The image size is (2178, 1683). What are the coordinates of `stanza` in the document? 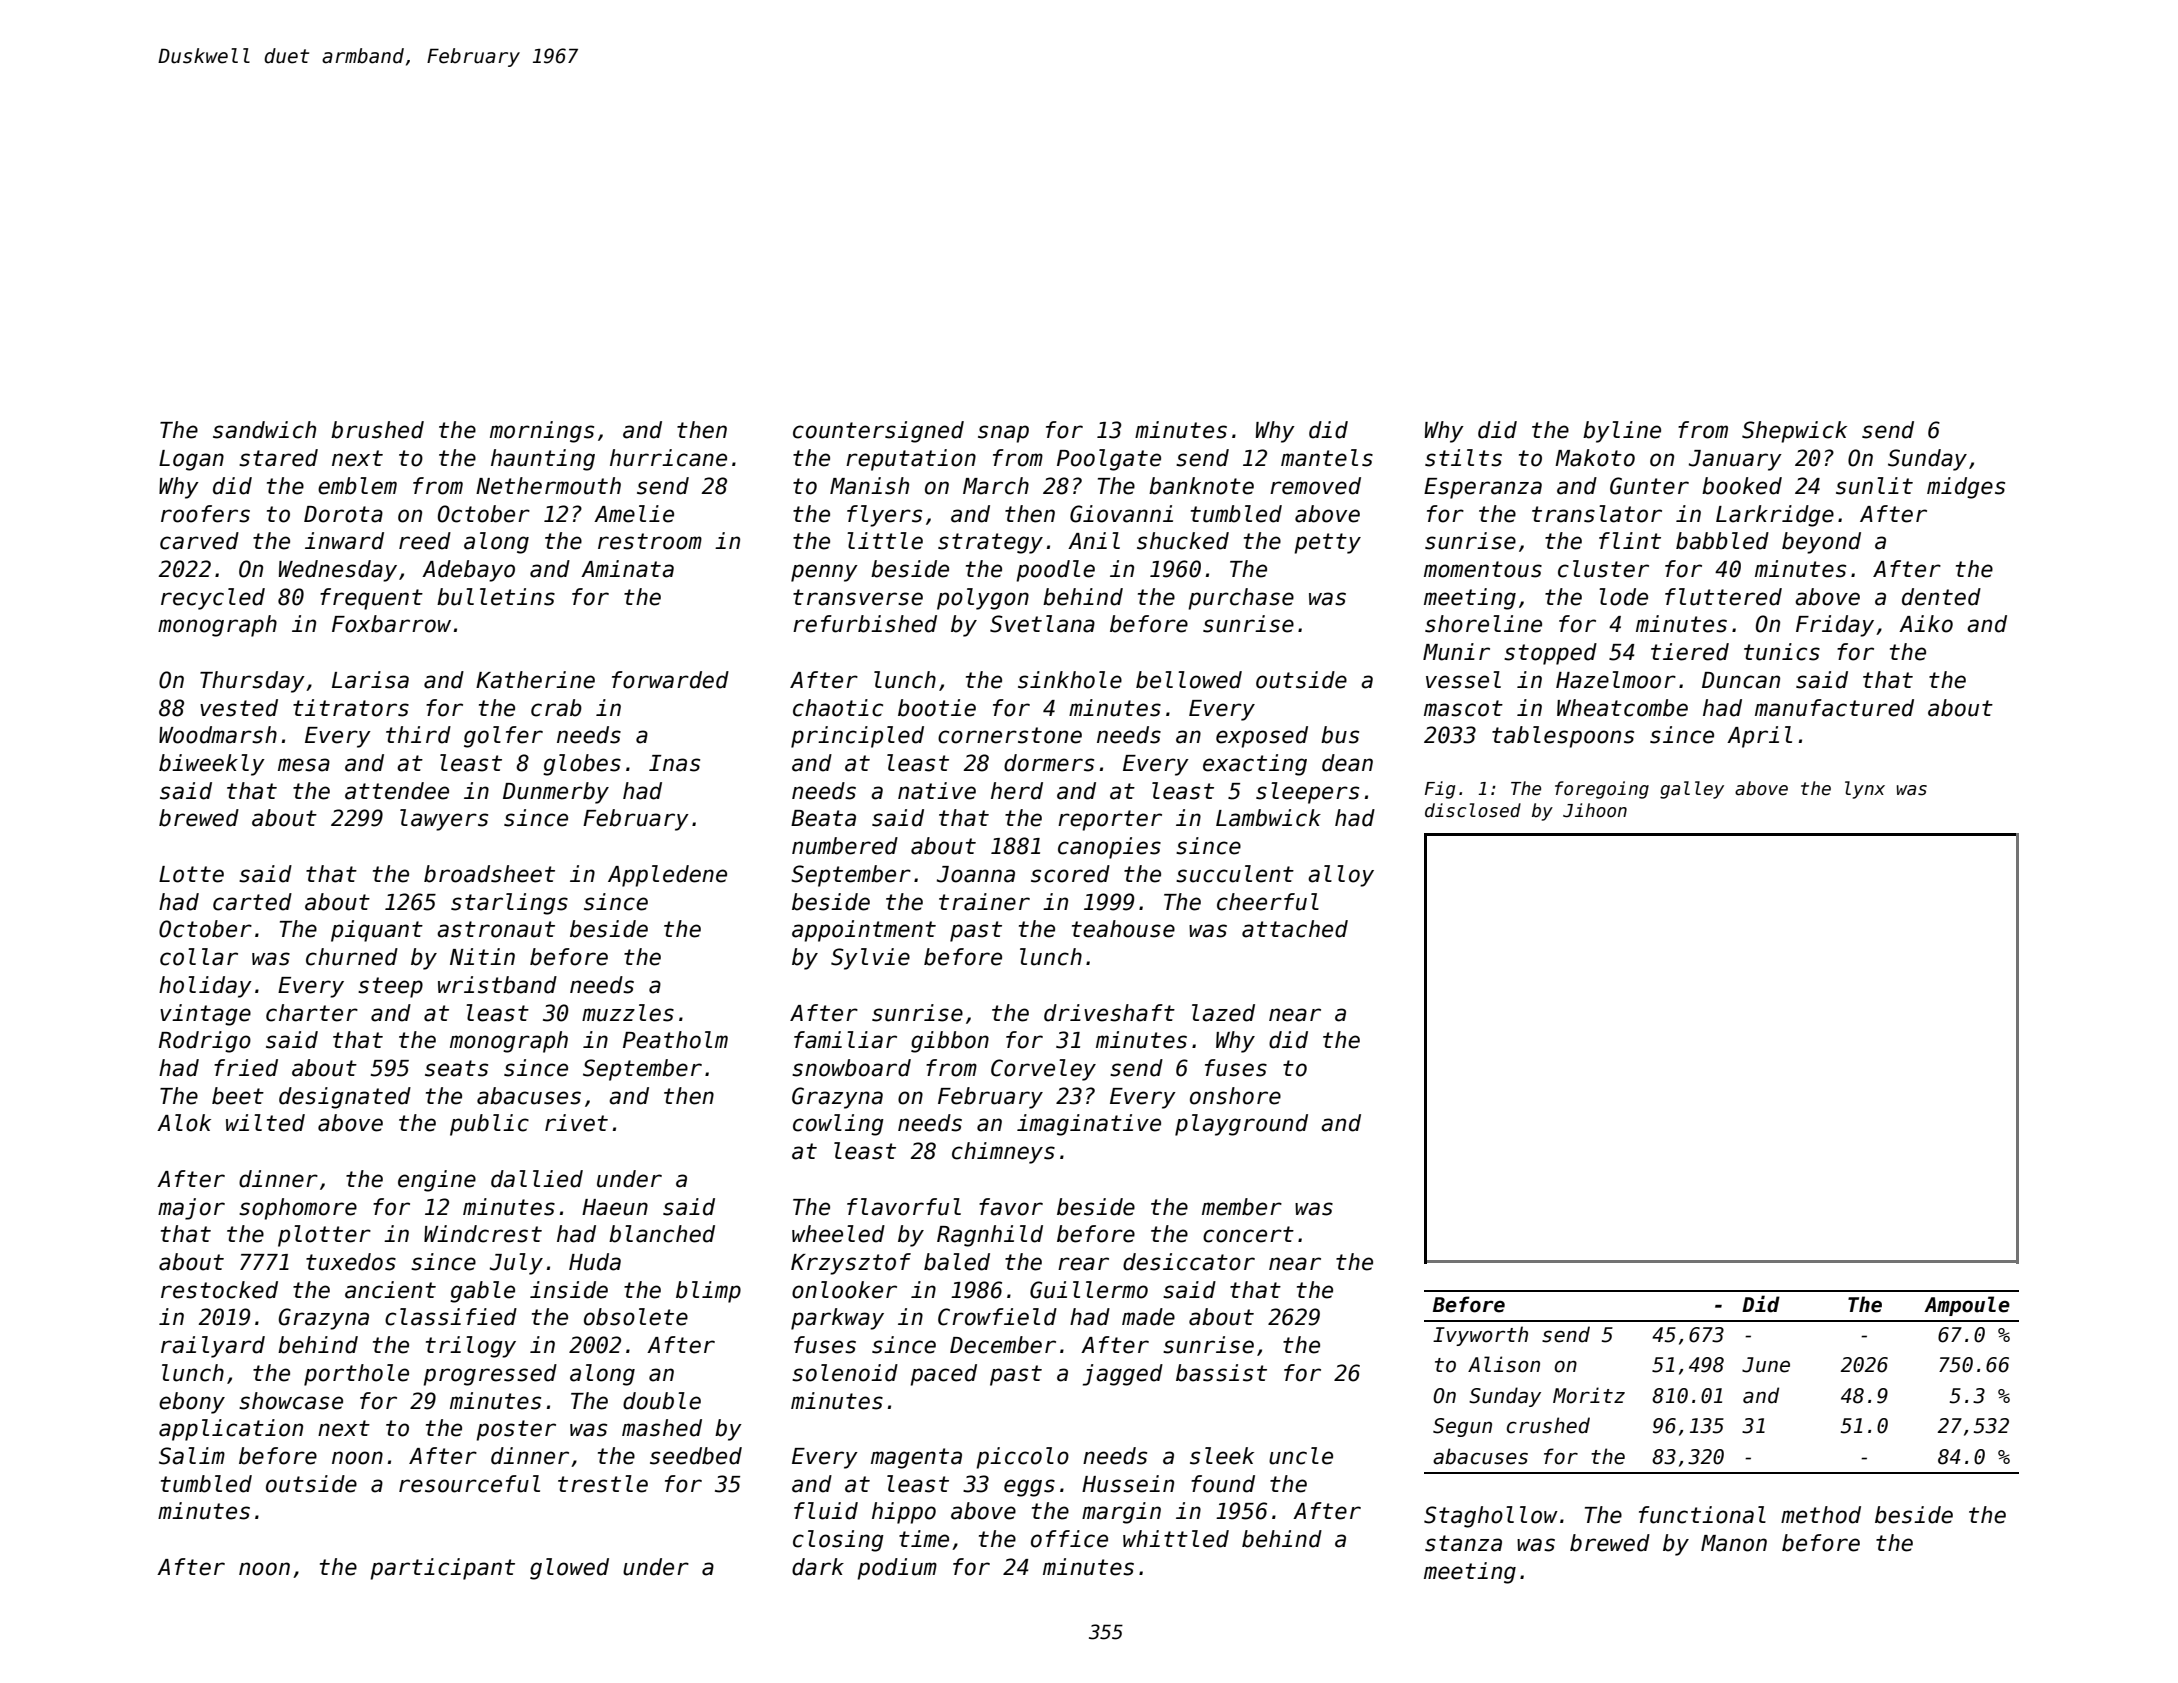 It's located at (1463, 1543).
